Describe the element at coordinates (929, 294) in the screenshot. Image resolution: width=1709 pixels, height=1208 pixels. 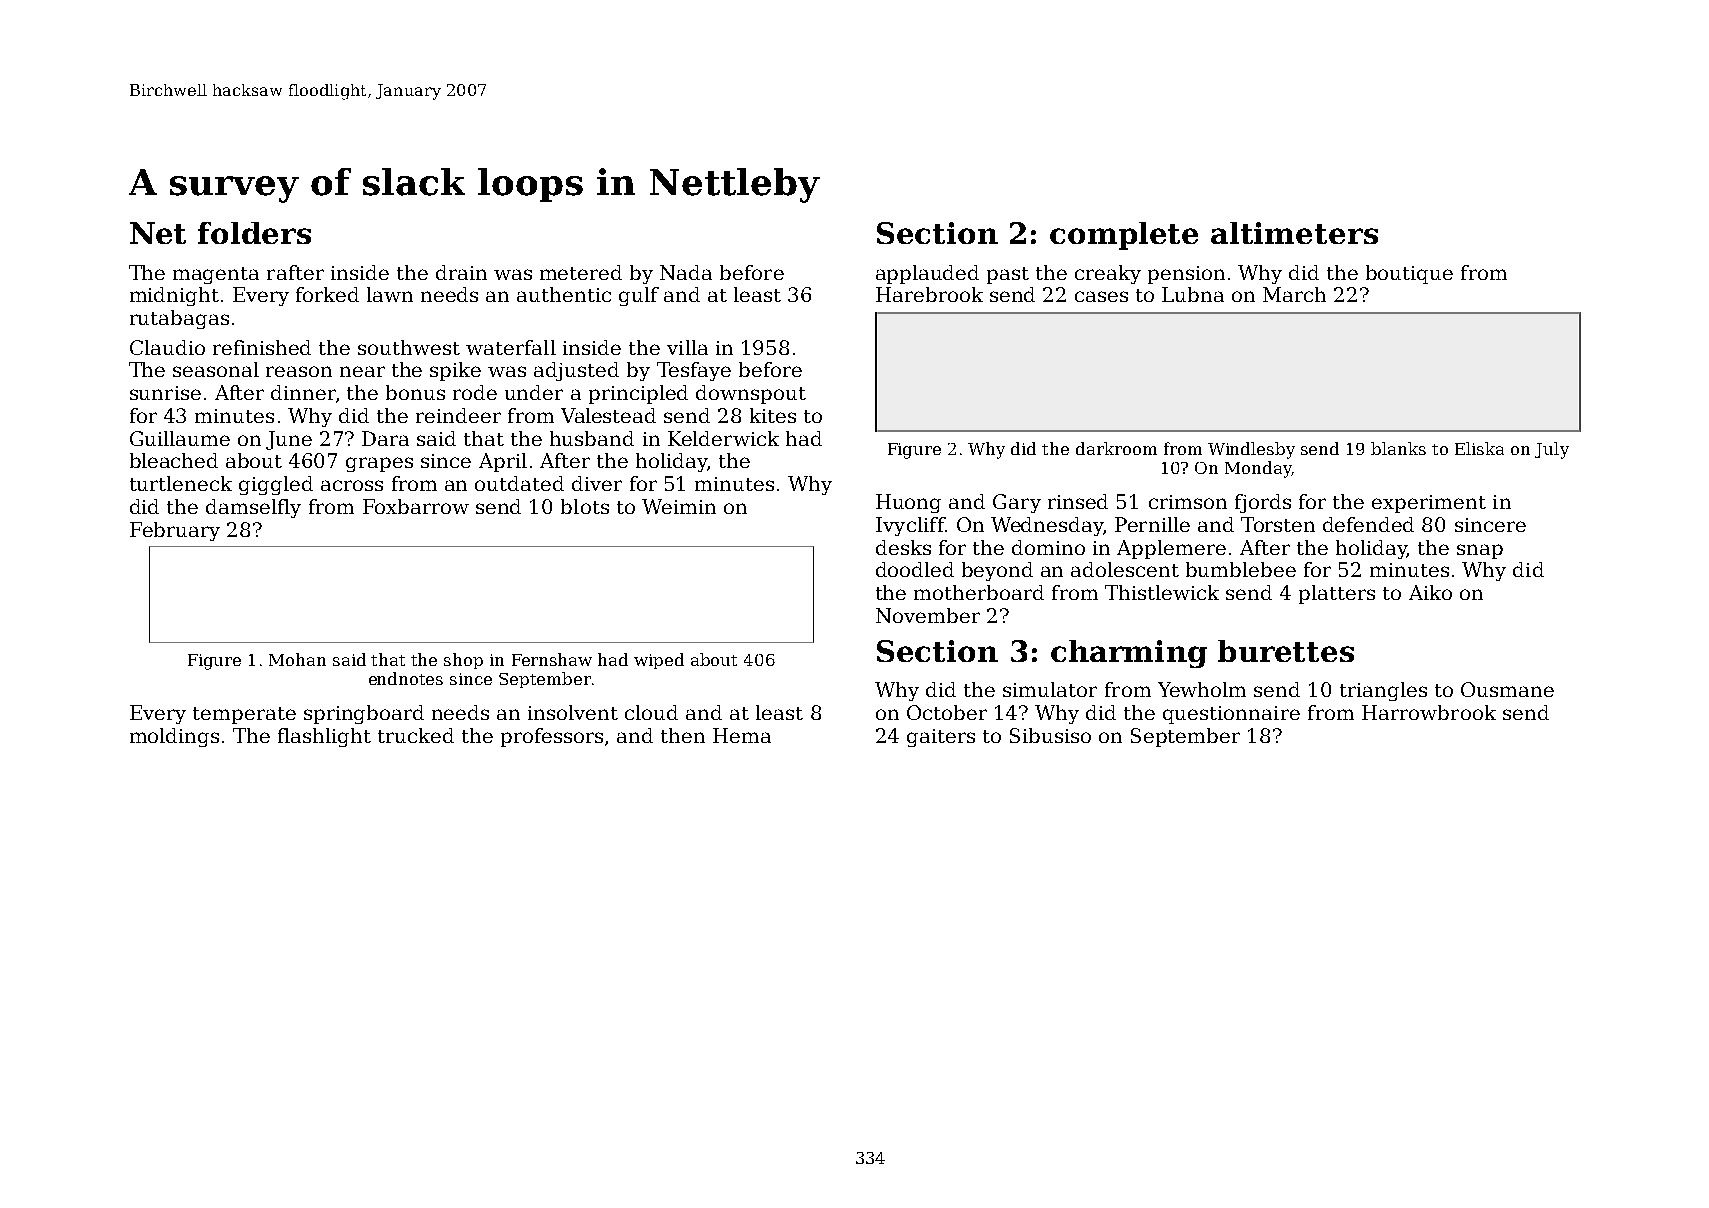
I see `Harebrook` at that location.
